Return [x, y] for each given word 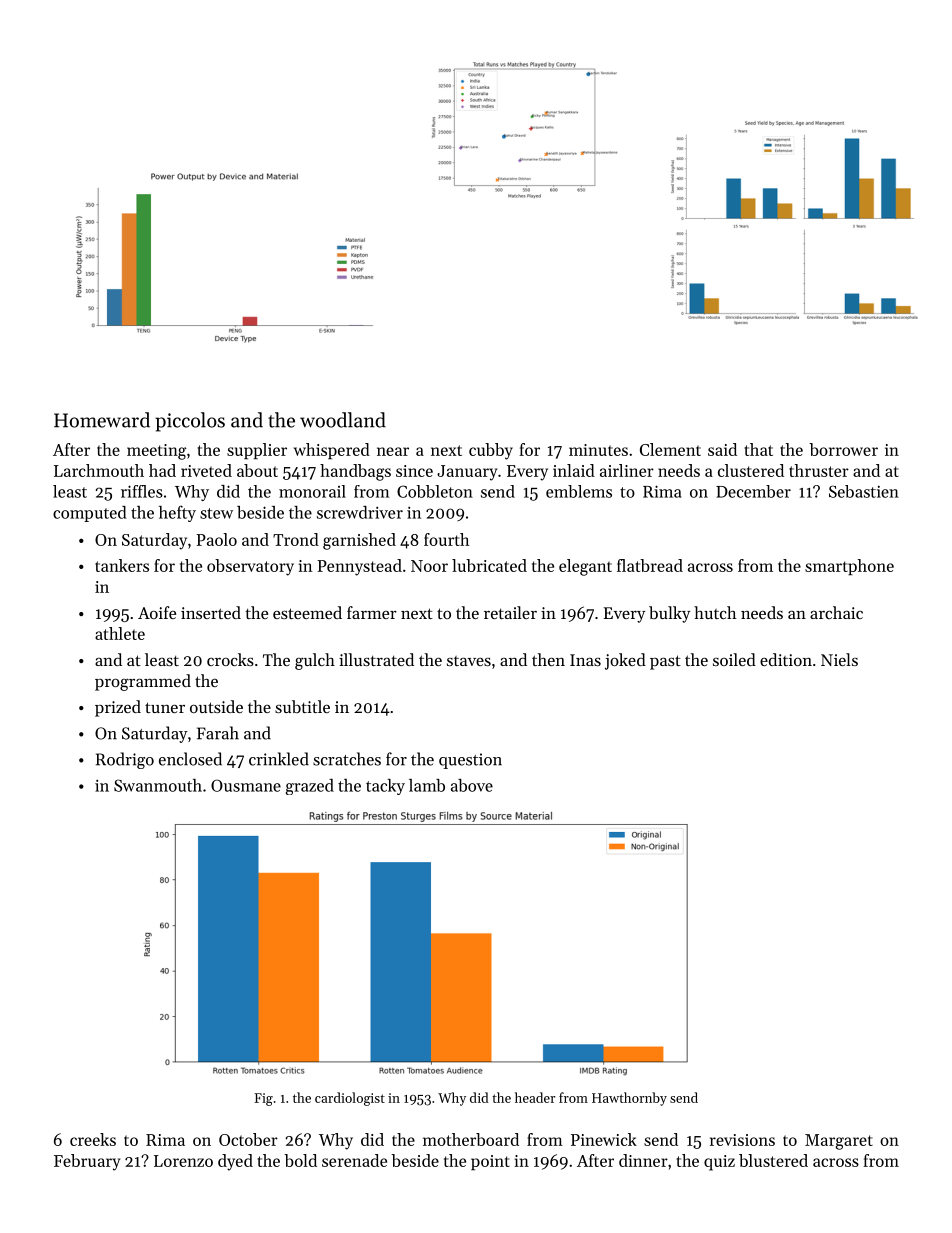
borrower [843, 449]
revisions [742, 1140]
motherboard [471, 1139]
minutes [598, 450]
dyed [235, 1162]
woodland [343, 420]
